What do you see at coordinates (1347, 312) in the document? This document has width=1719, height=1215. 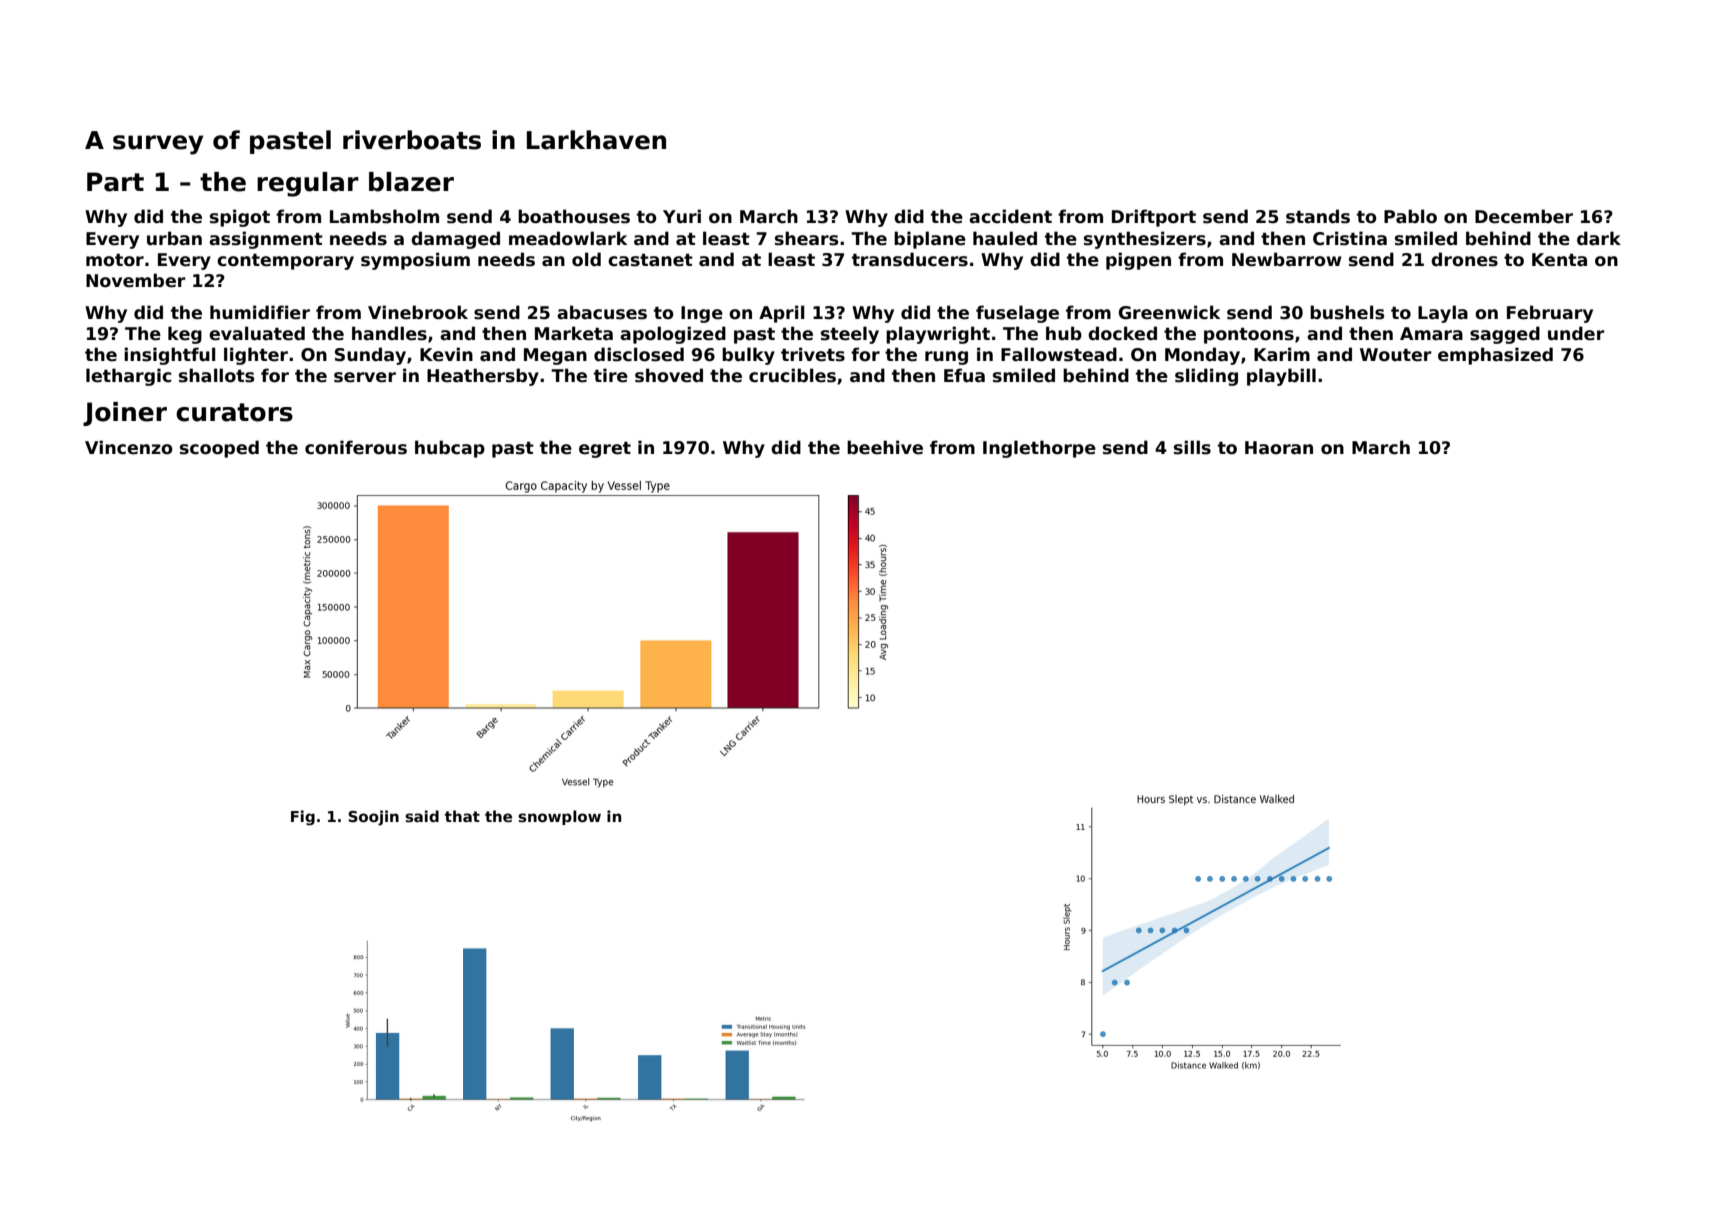 I see `bushels` at bounding box center [1347, 312].
